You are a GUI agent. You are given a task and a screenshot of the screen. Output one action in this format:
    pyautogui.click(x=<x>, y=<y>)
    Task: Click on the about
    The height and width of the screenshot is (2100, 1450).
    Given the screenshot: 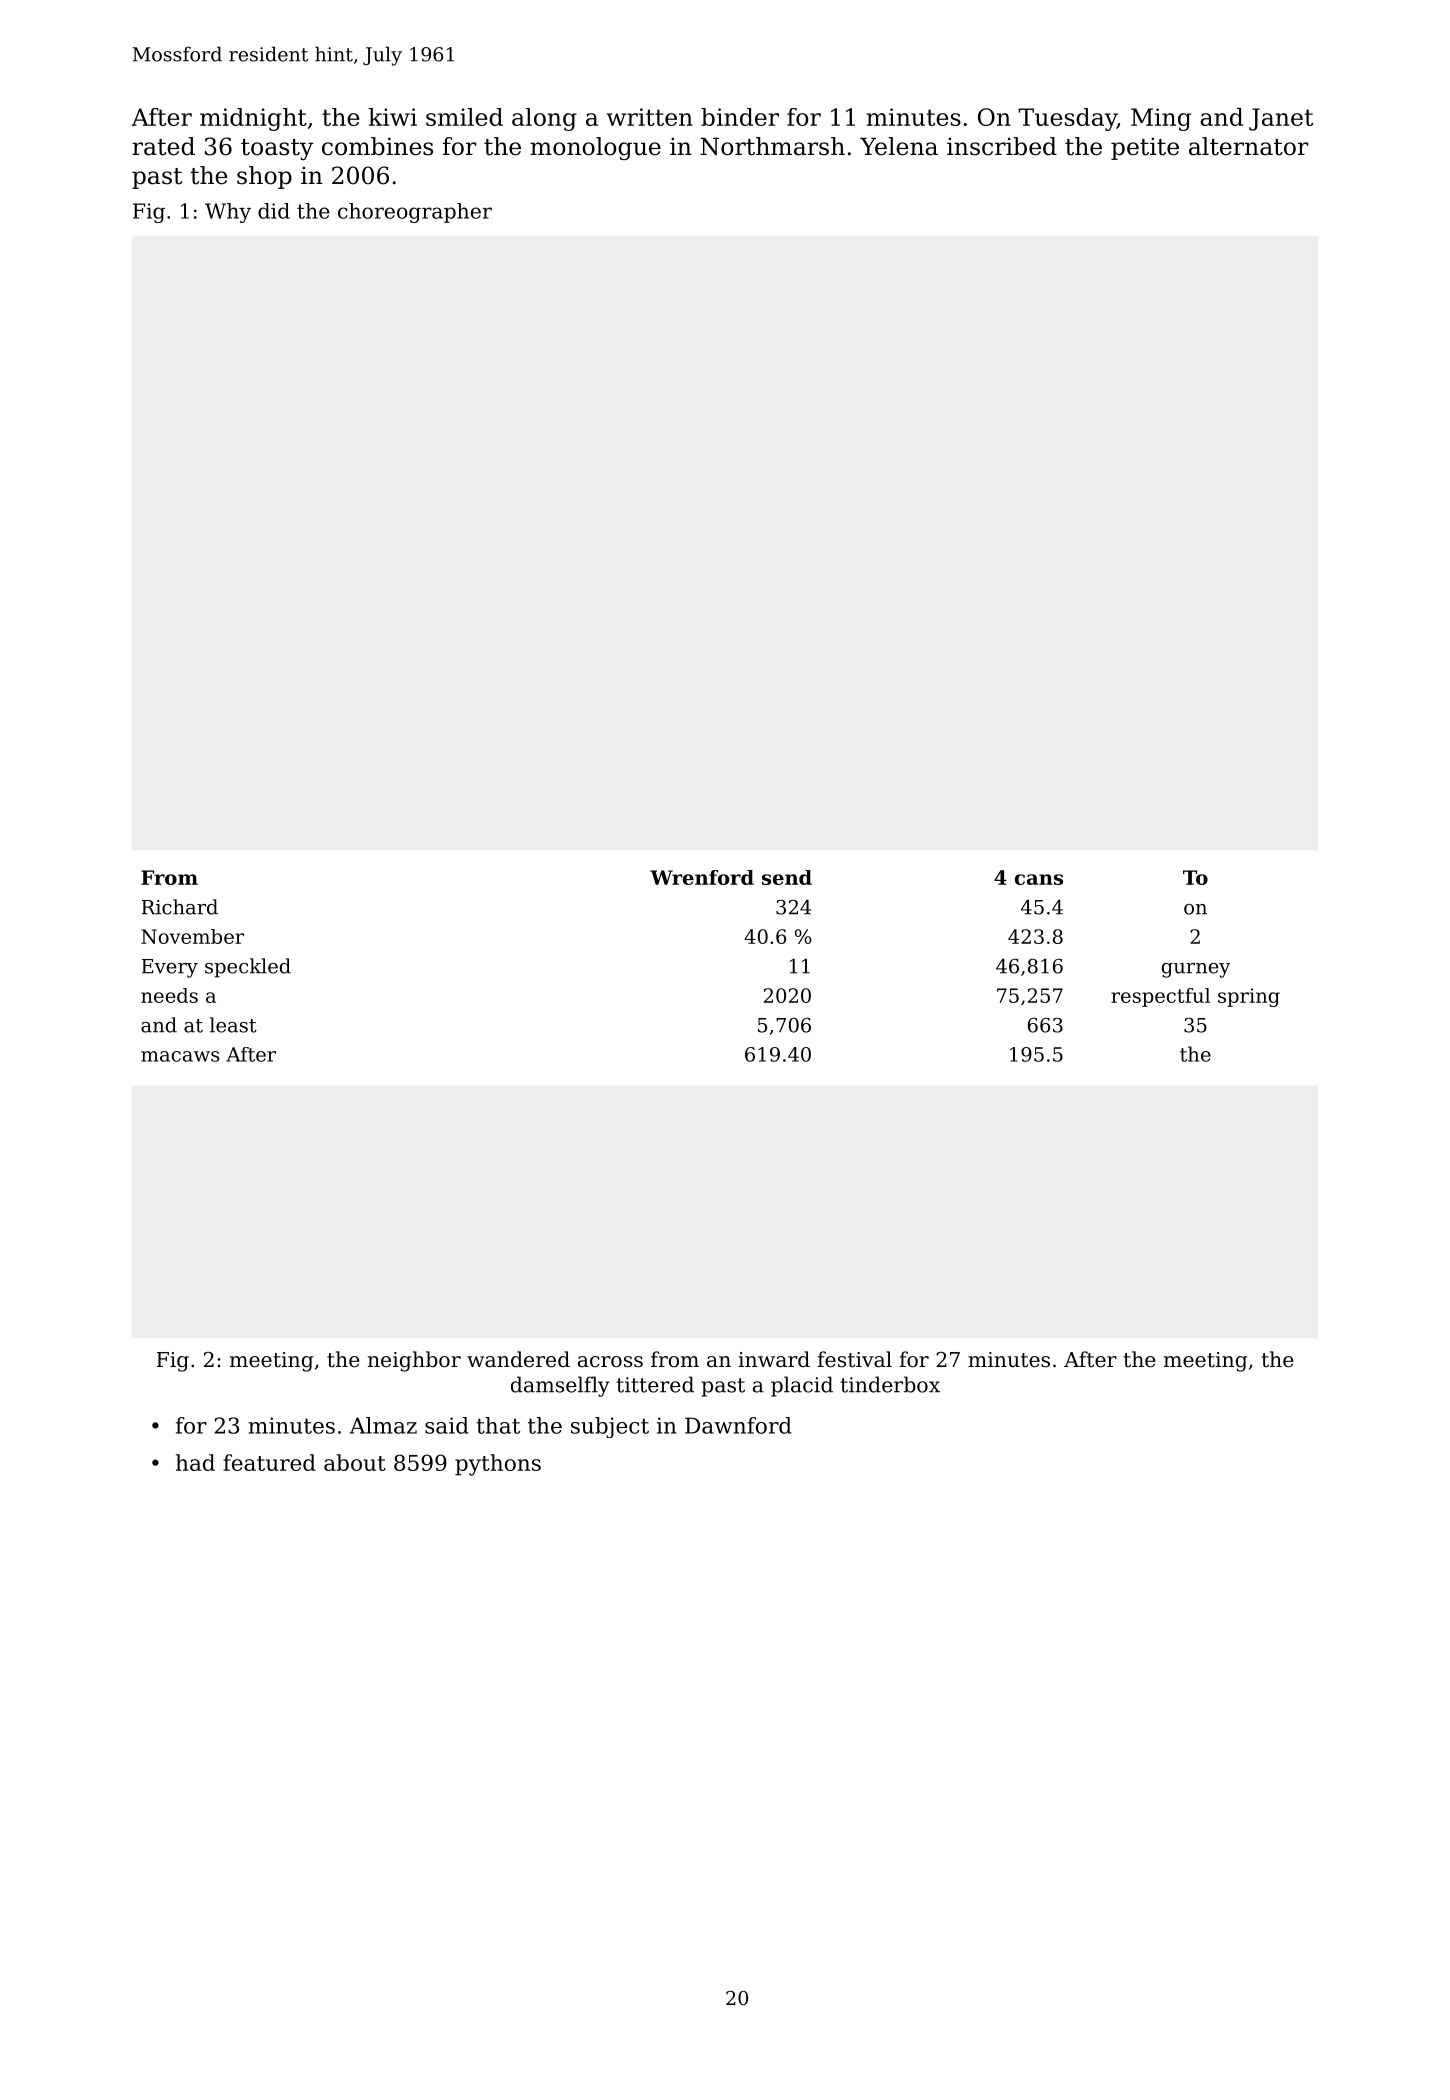 What is the action you would take?
    pyautogui.click(x=355, y=1462)
